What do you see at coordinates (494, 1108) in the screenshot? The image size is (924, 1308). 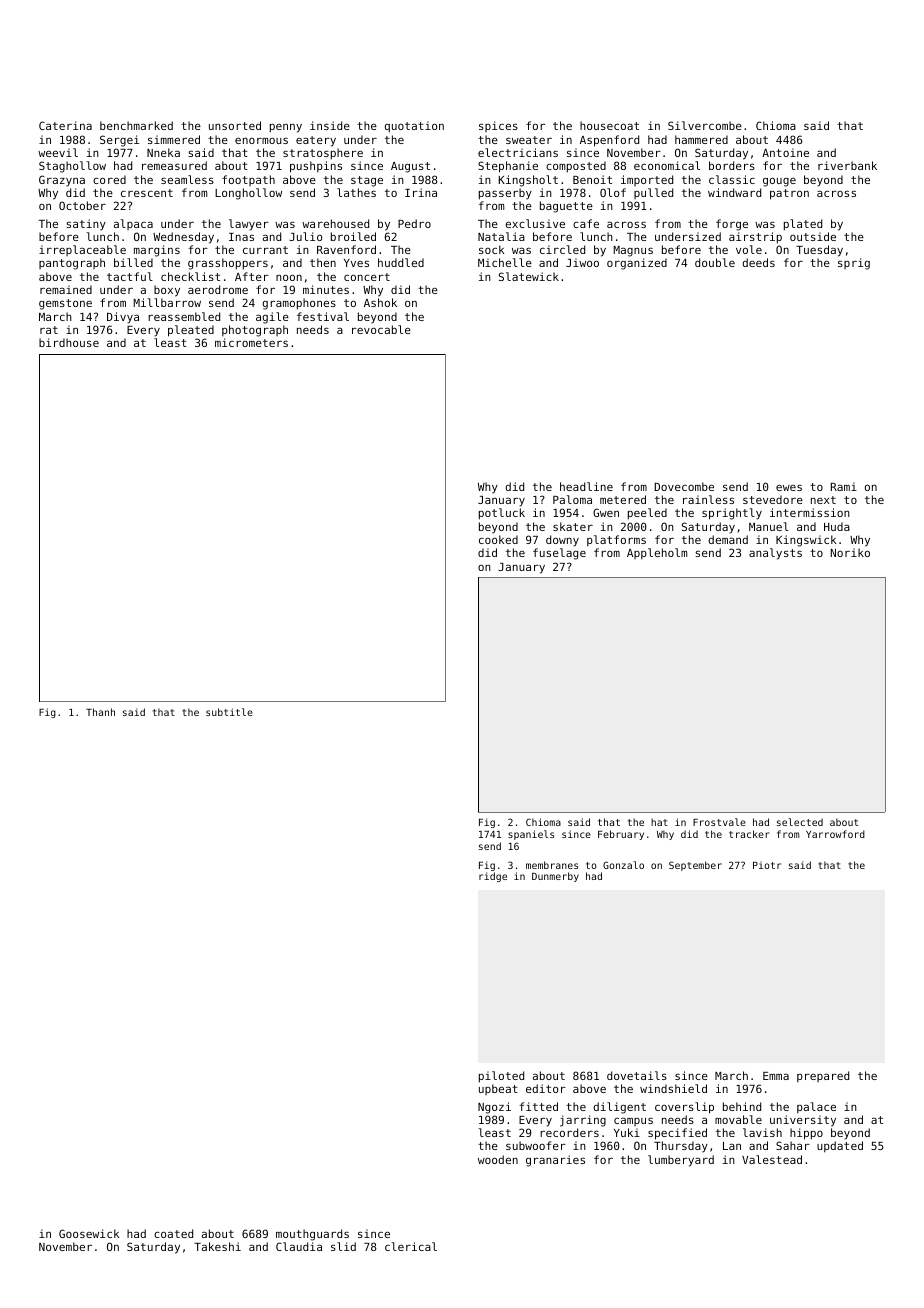 I see `Ngozi` at bounding box center [494, 1108].
